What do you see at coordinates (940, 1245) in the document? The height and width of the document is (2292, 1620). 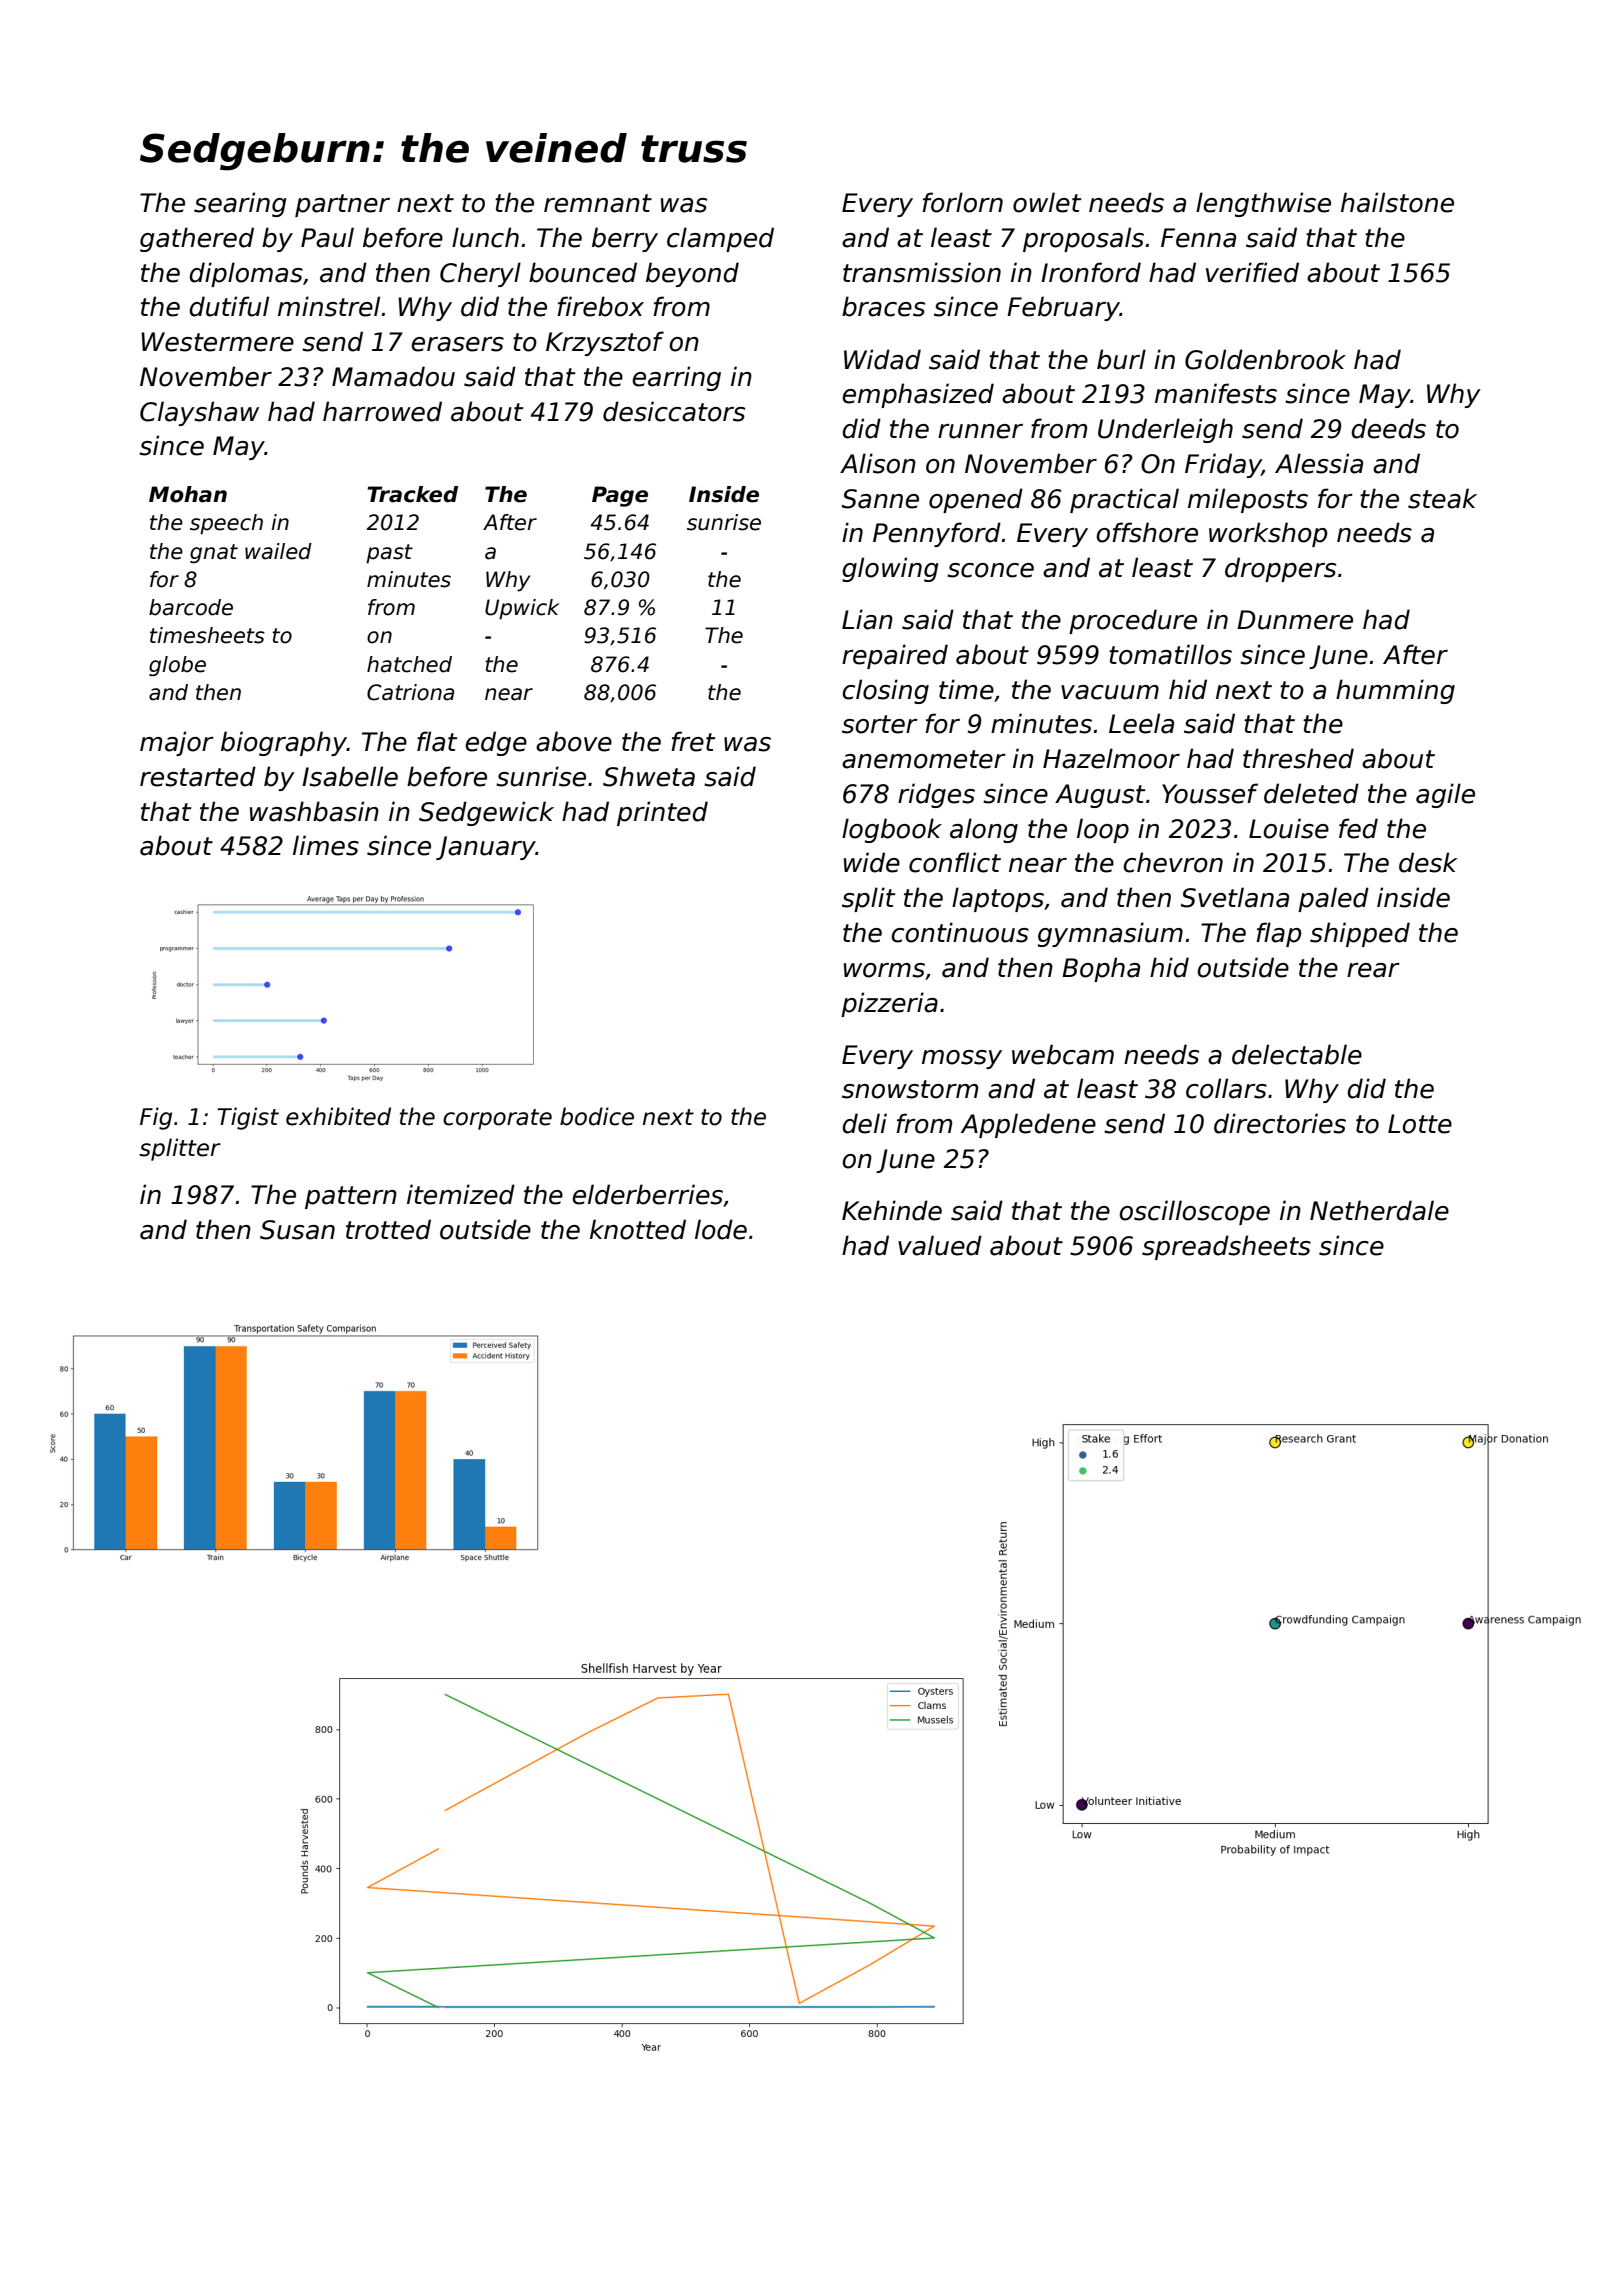 I see `valued` at bounding box center [940, 1245].
